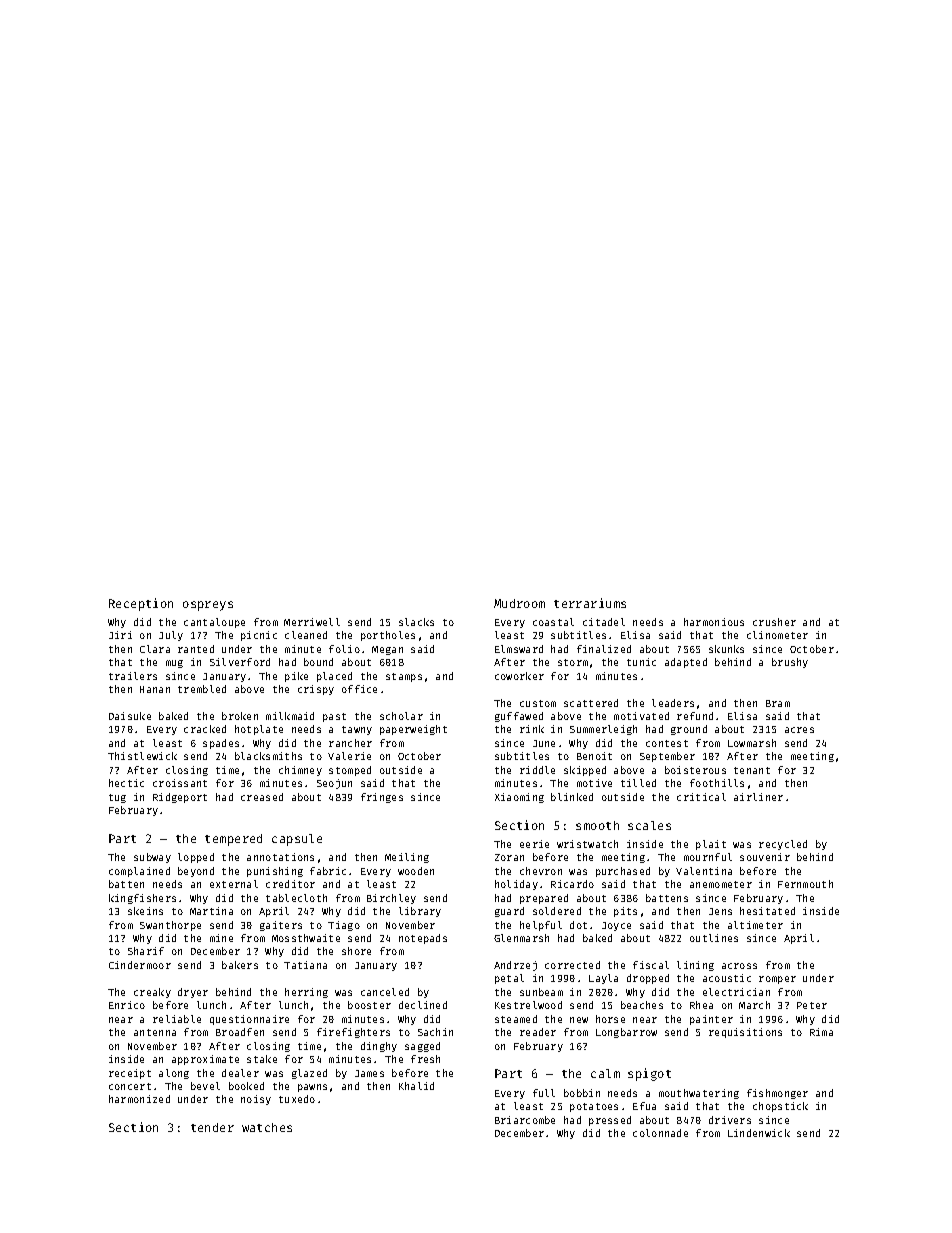 The width and height of the document is (952, 1233). I want to click on plait, so click(711, 845).
